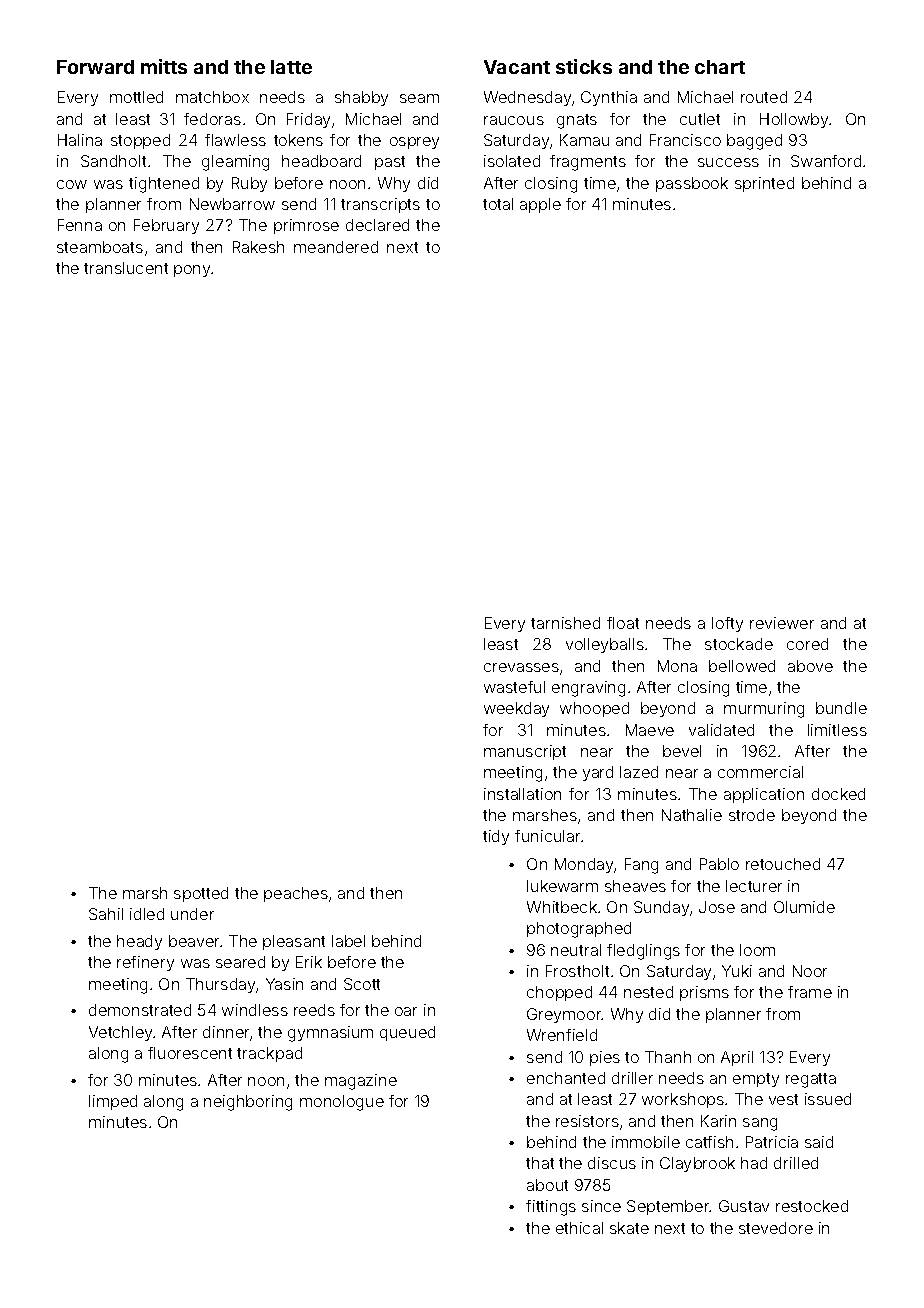 This image has width=924, height=1308. Describe the element at coordinates (720, 67) in the image. I see `chart` at that location.
